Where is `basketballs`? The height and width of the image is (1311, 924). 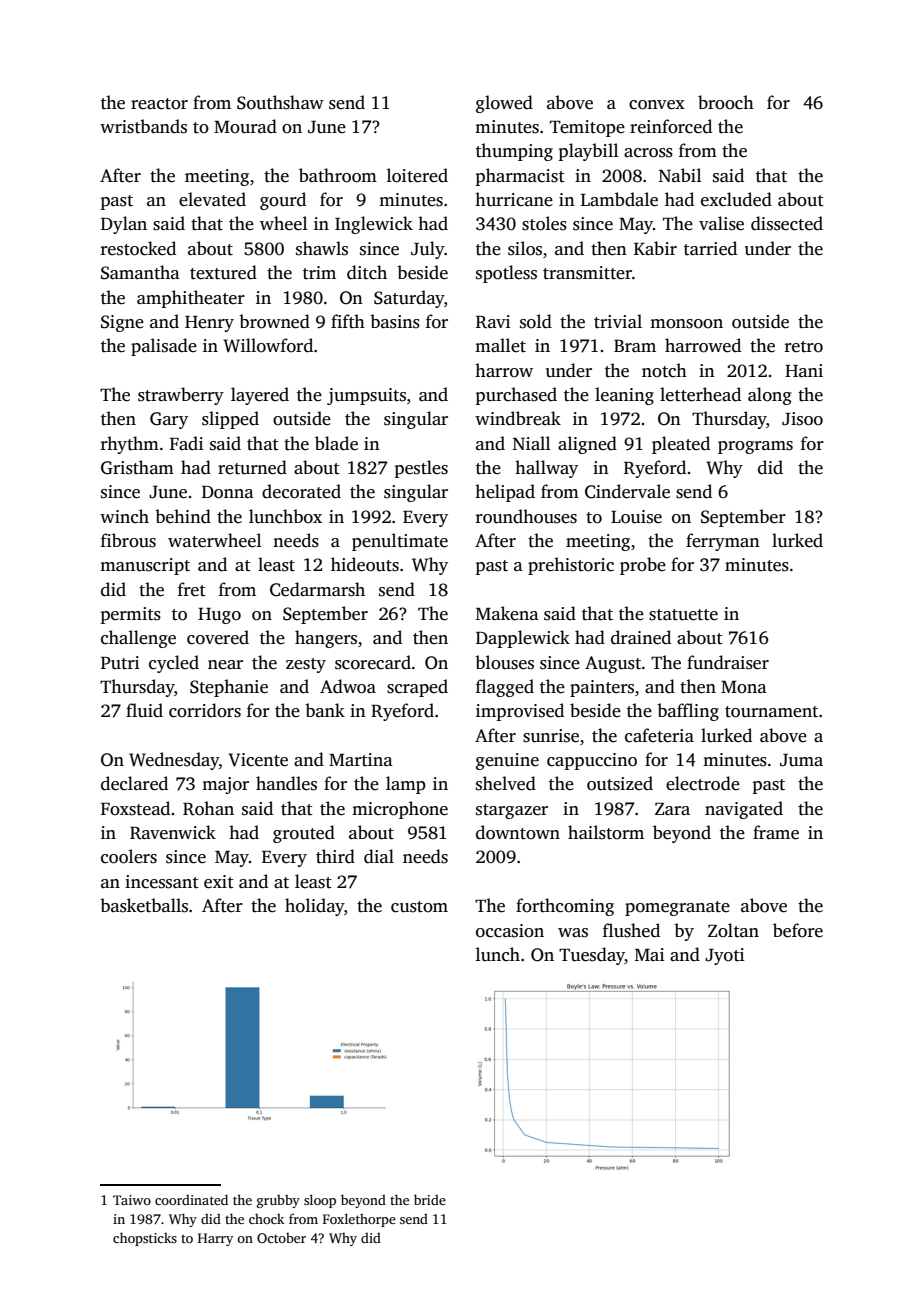
basketballs is located at coordinates (144, 905).
